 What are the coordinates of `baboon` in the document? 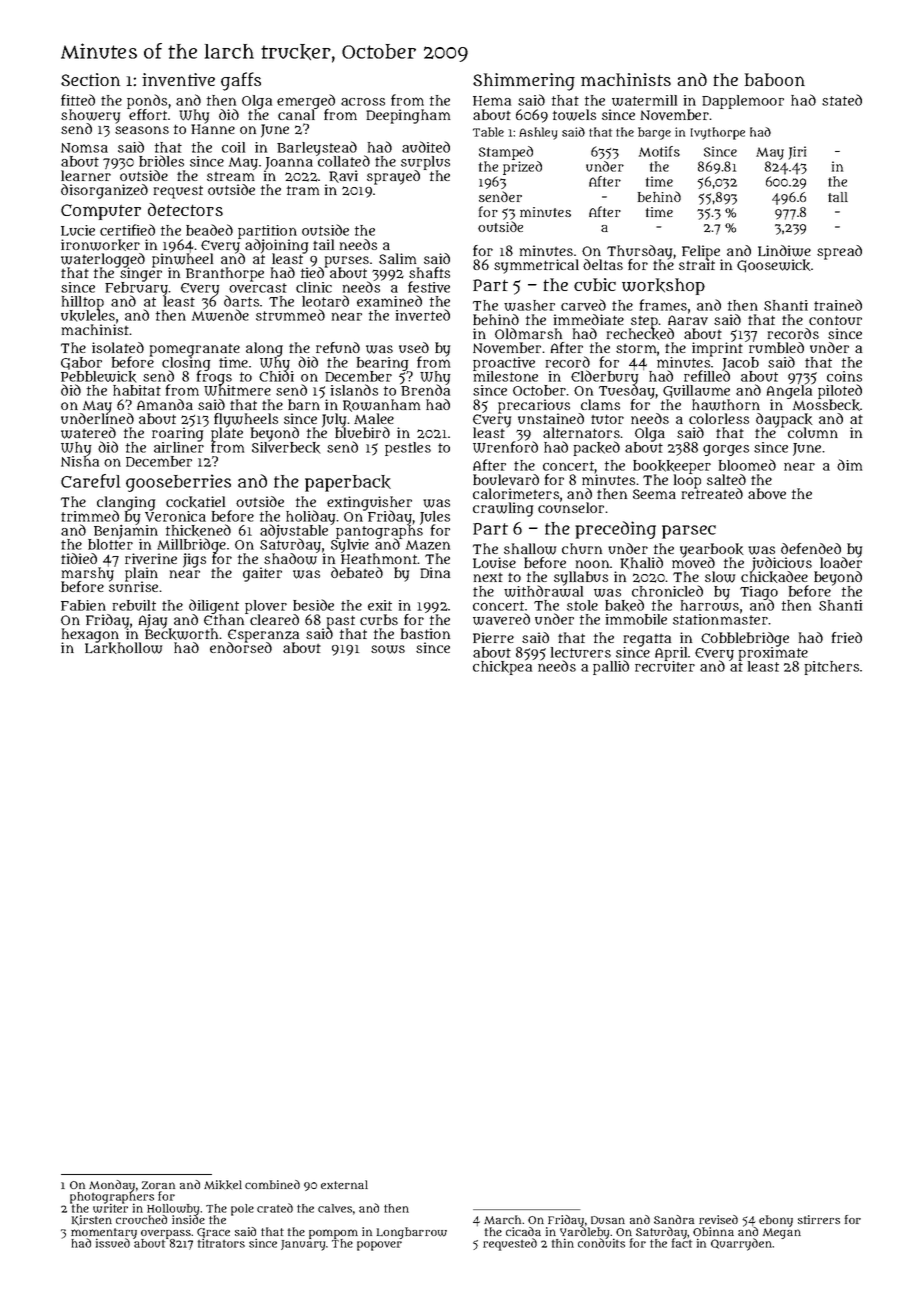 It's located at (775, 79).
